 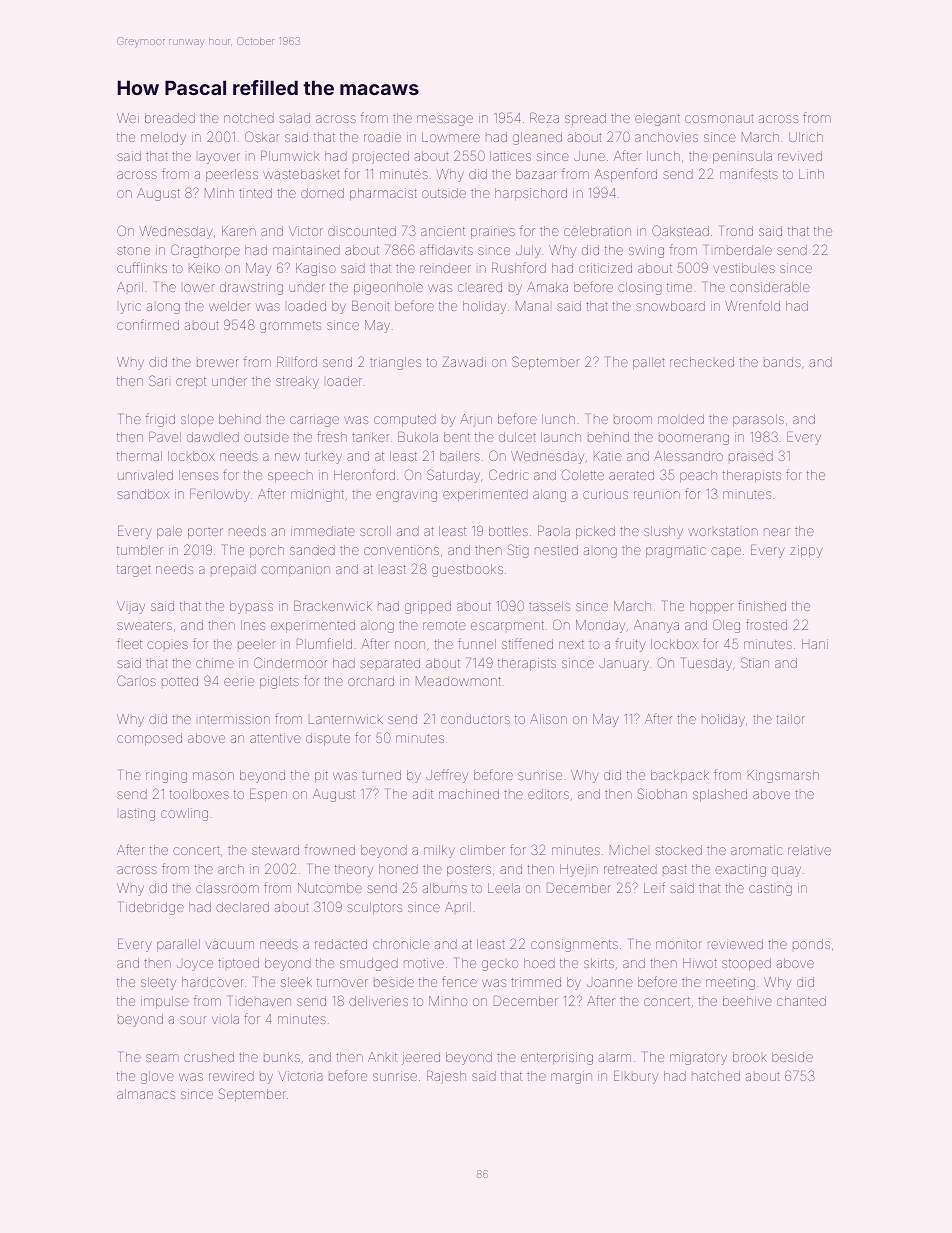 What do you see at coordinates (195, 965) in the image?
I see `Joyce` at bounding box center [195, 965].
